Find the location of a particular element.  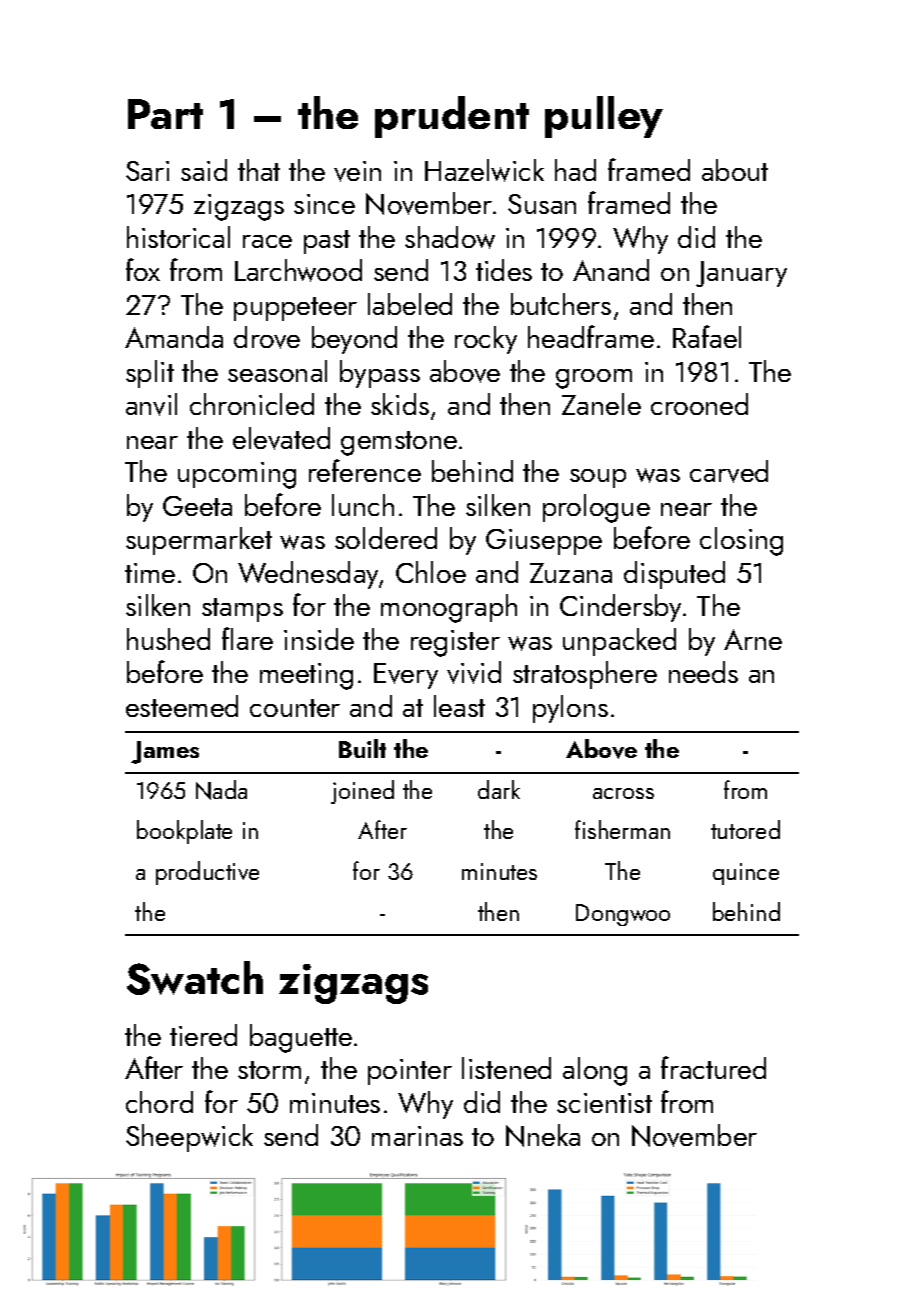

fisherman is located at coordinates (622, 829).
